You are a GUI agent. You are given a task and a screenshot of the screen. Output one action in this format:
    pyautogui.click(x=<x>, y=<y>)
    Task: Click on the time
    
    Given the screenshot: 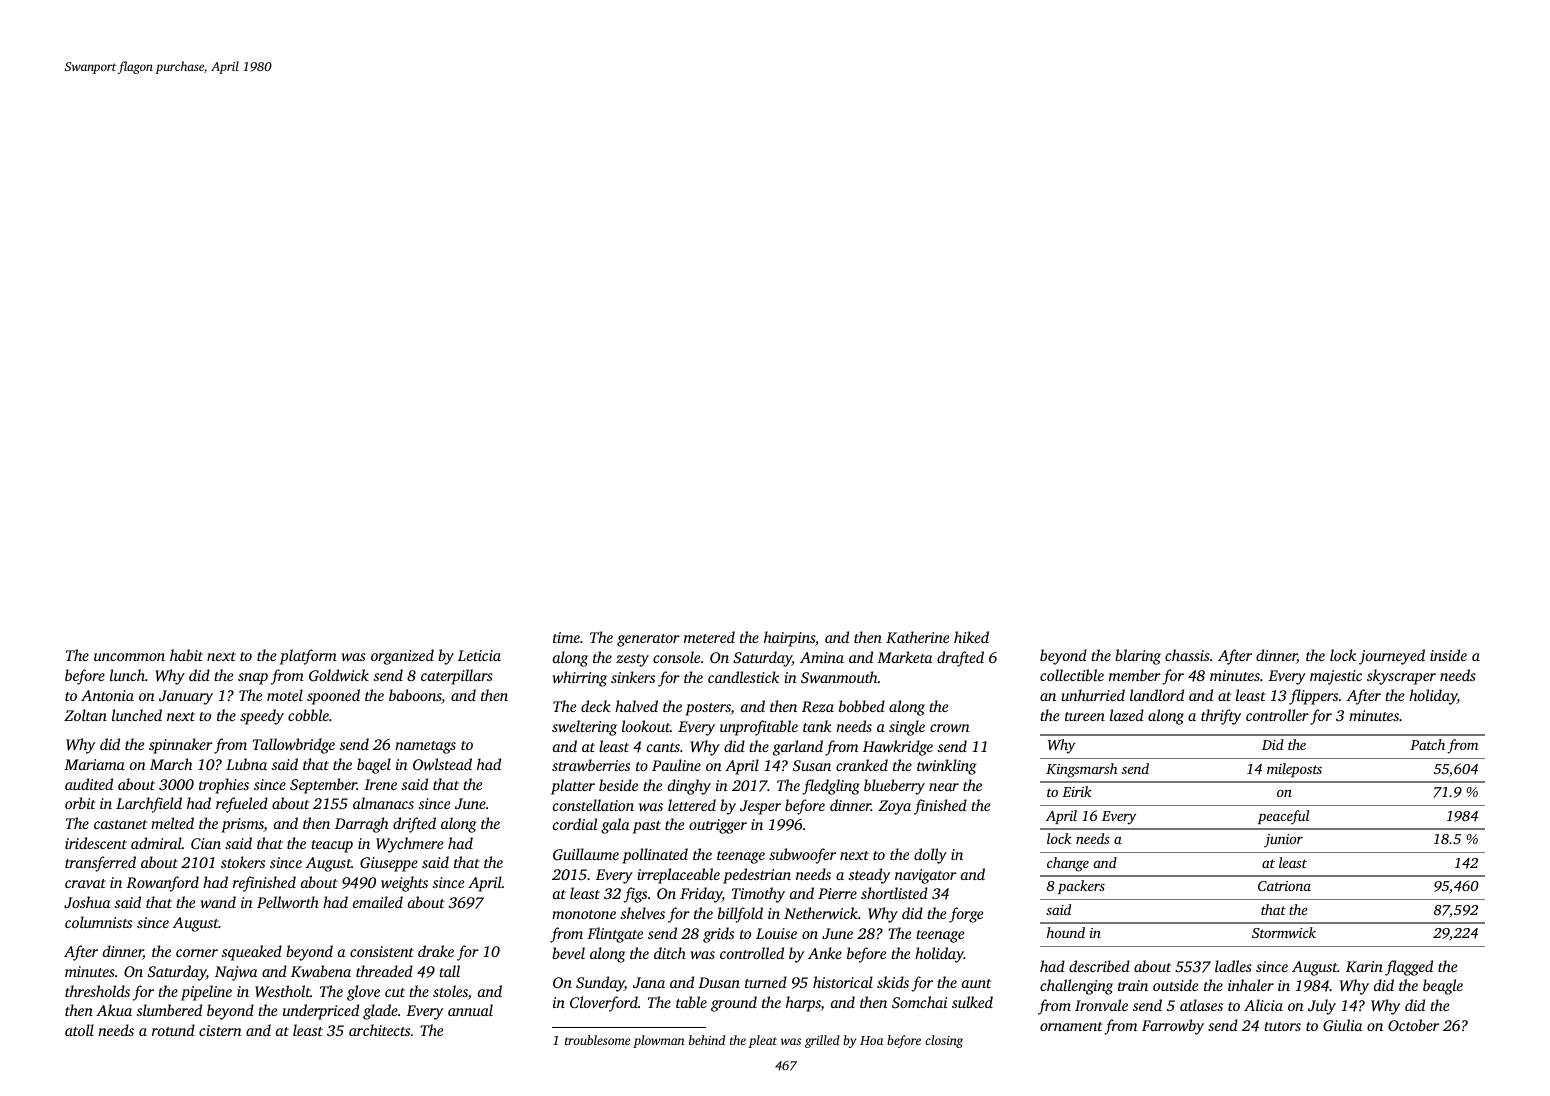 What is the action you would take?
    pyautogui.click(x=566, y=637)
